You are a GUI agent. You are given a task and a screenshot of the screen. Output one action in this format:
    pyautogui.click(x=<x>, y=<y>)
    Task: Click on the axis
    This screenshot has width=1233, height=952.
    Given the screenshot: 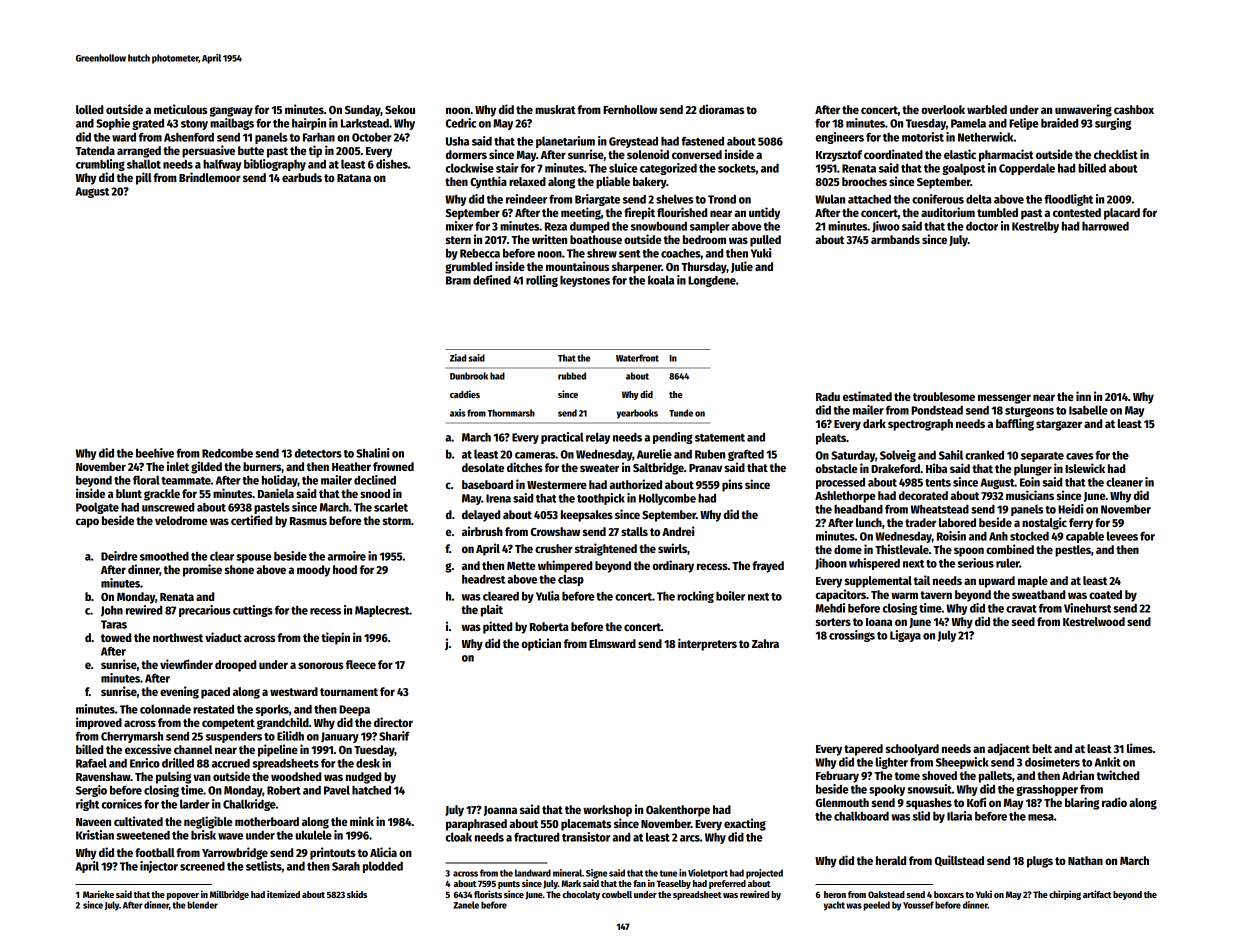 What is the action you would take?
    pyautogui.click(x=458, y=413)
